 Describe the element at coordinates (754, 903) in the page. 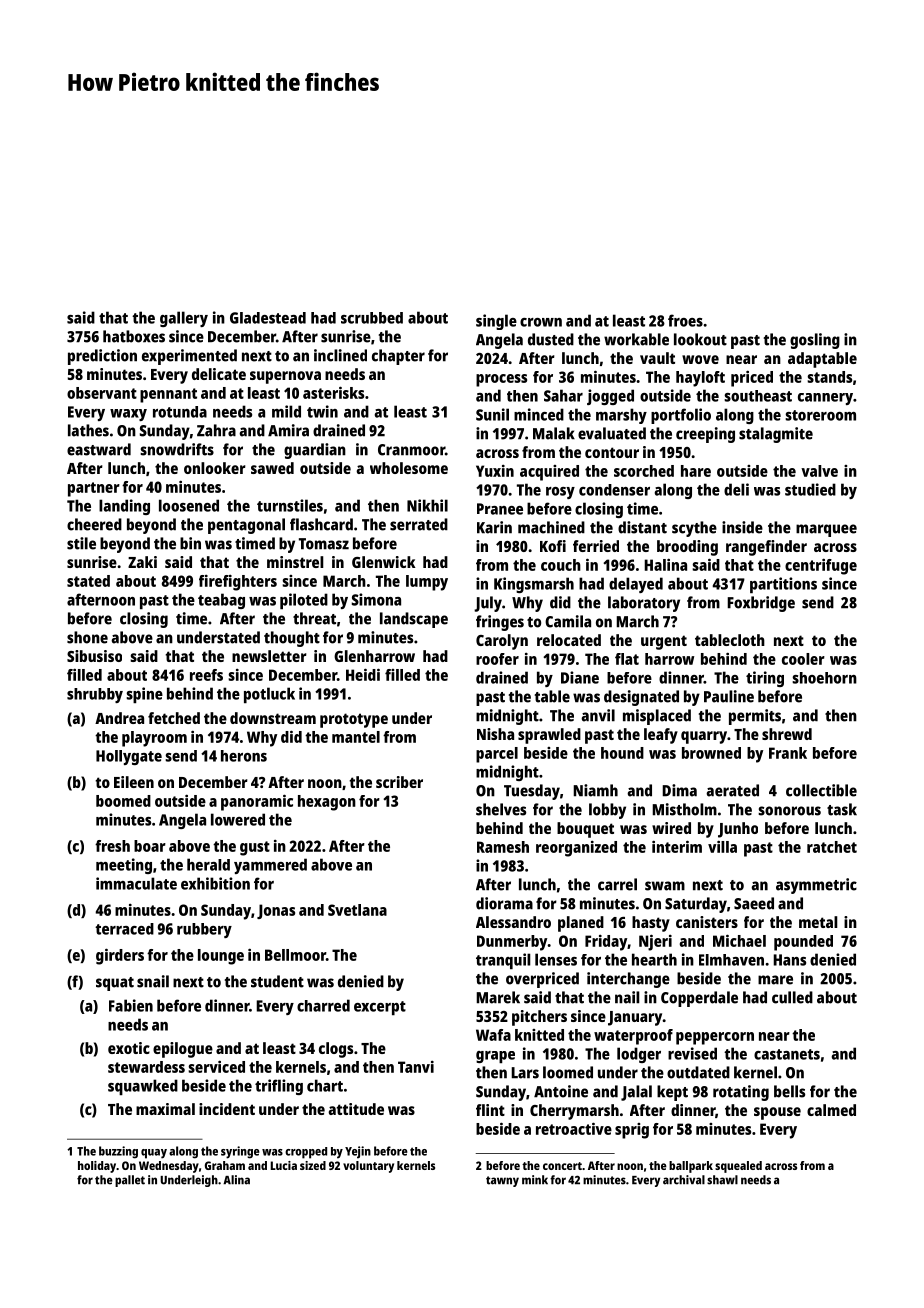

I see `Saeed` at that location.
